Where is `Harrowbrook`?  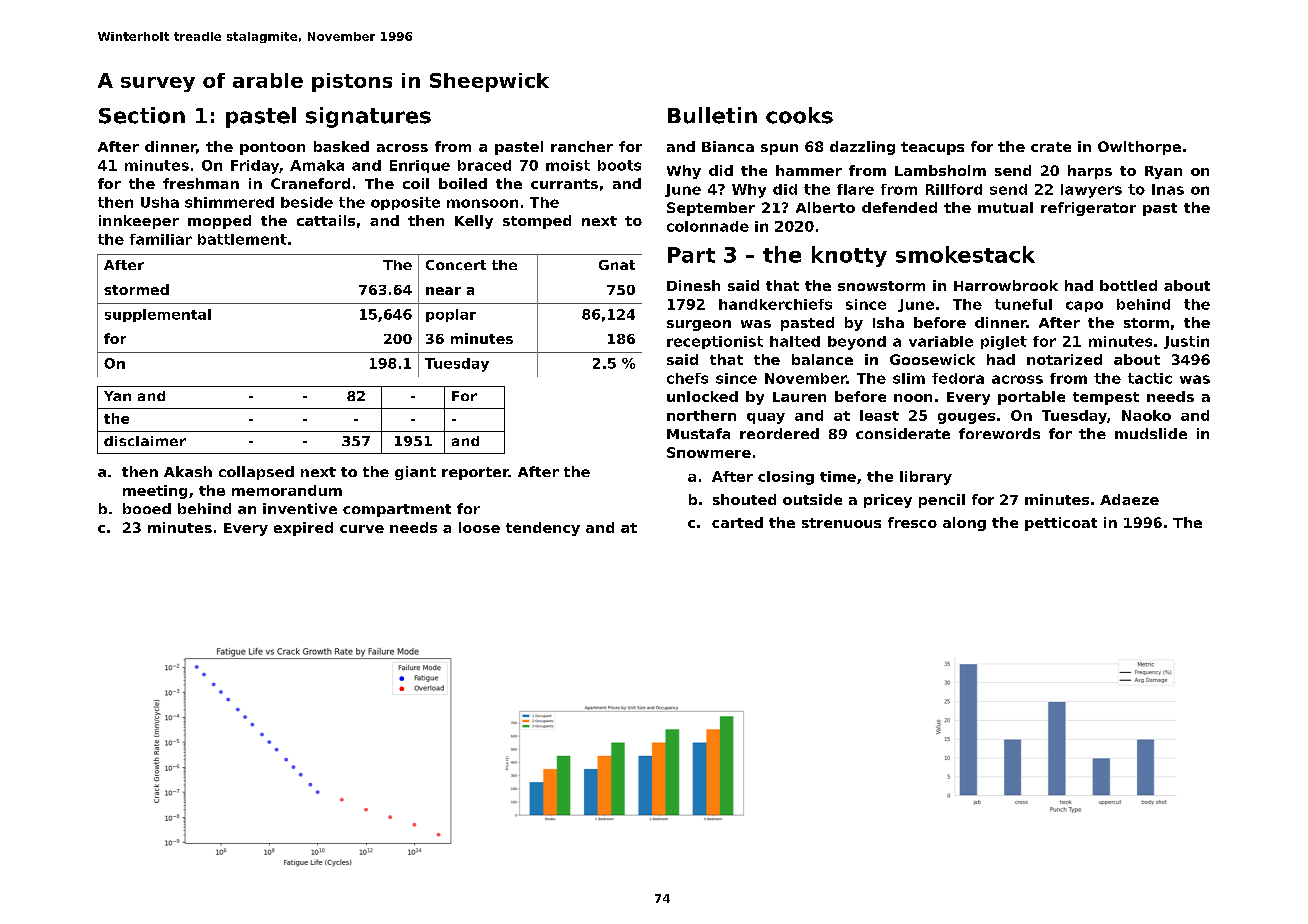
Harrowbrook is located at coordinates (1006, 285).
